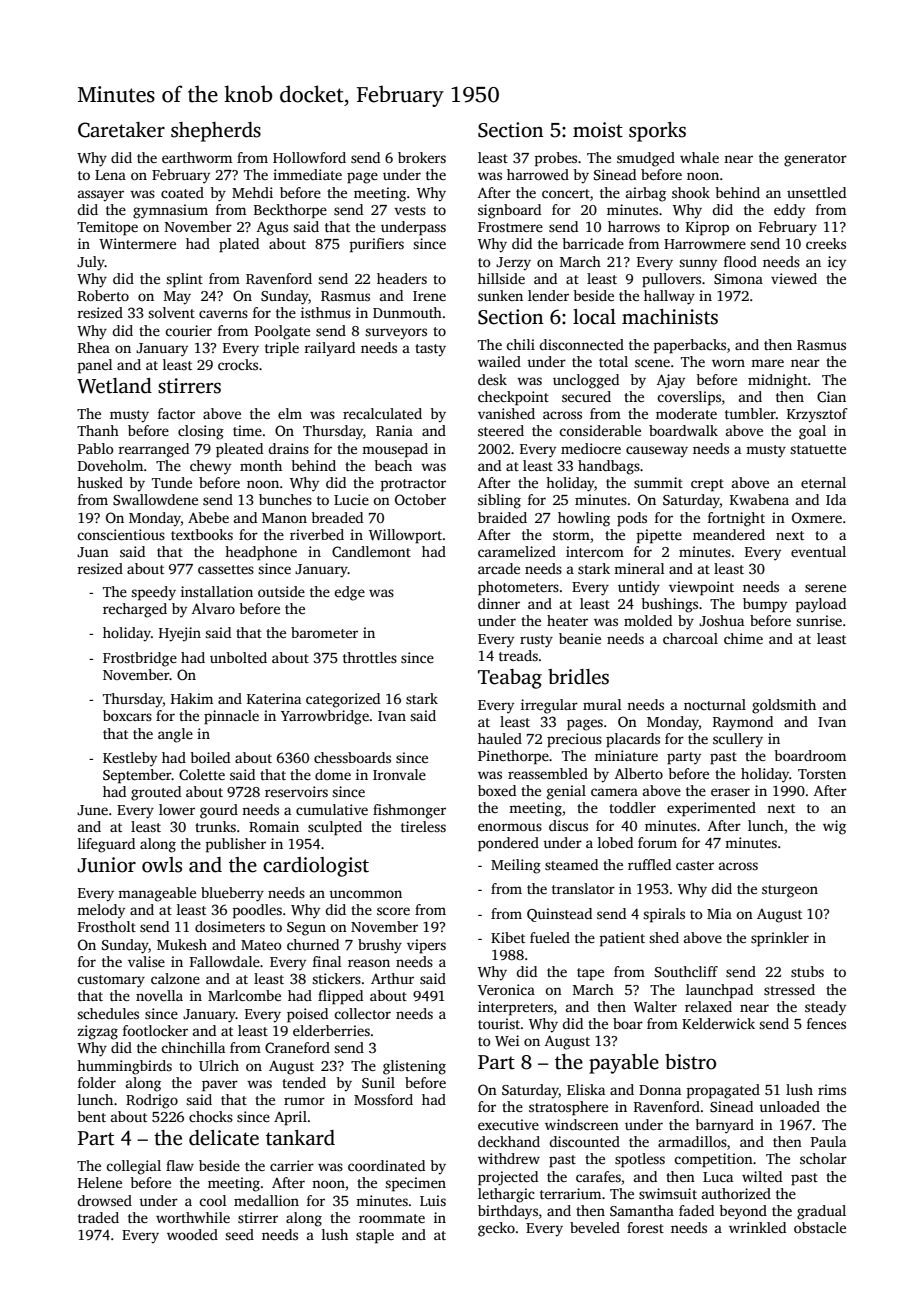  Describe the element at coordinates (510, 827) in the page. I see `enormous` at that location.
